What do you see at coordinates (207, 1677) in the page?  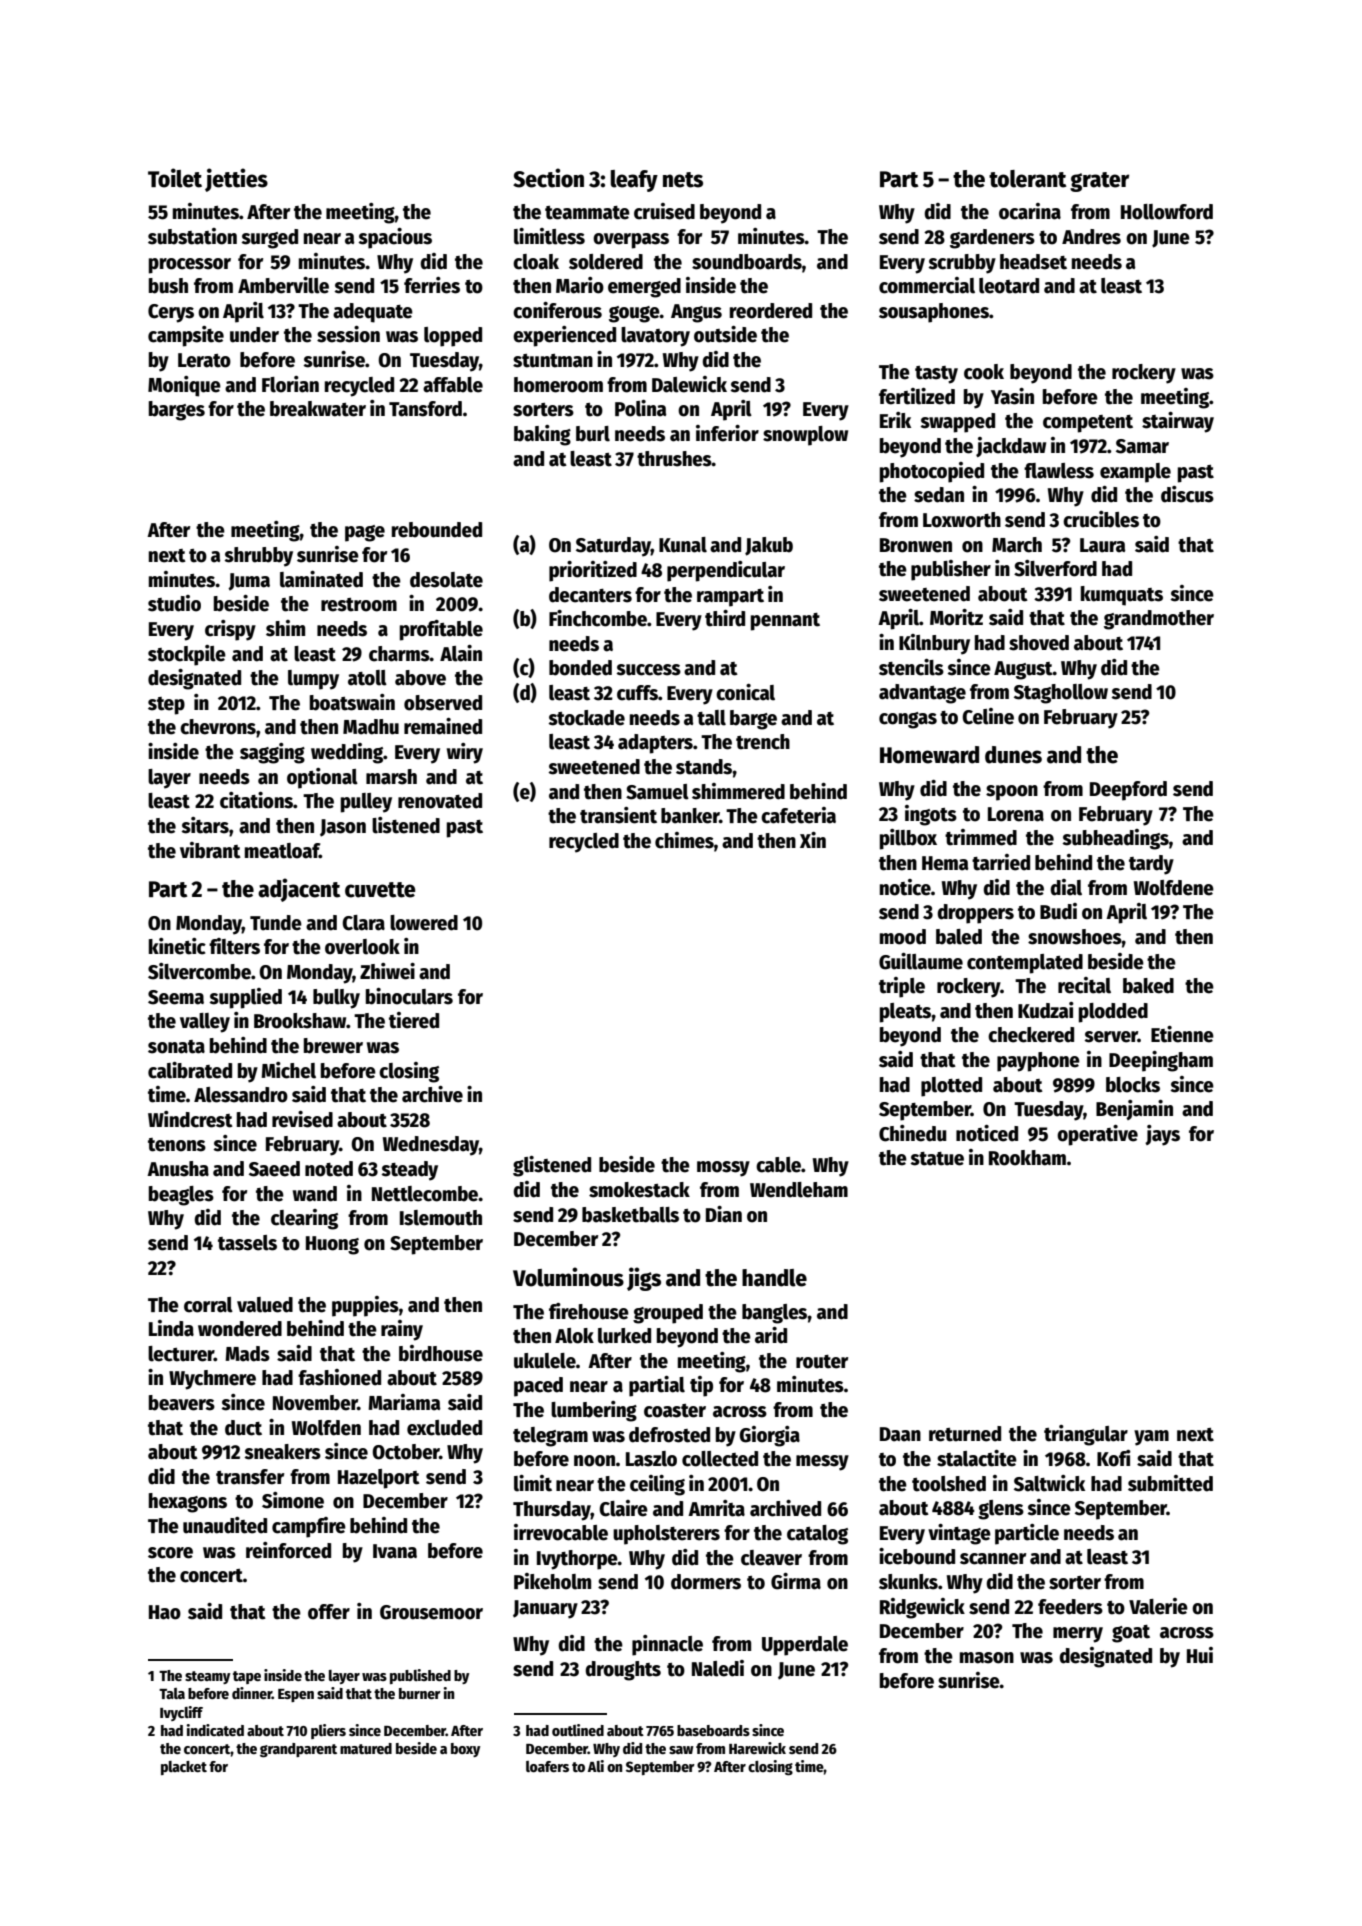 I see `steamy` at bounding box center [207, 1677].
